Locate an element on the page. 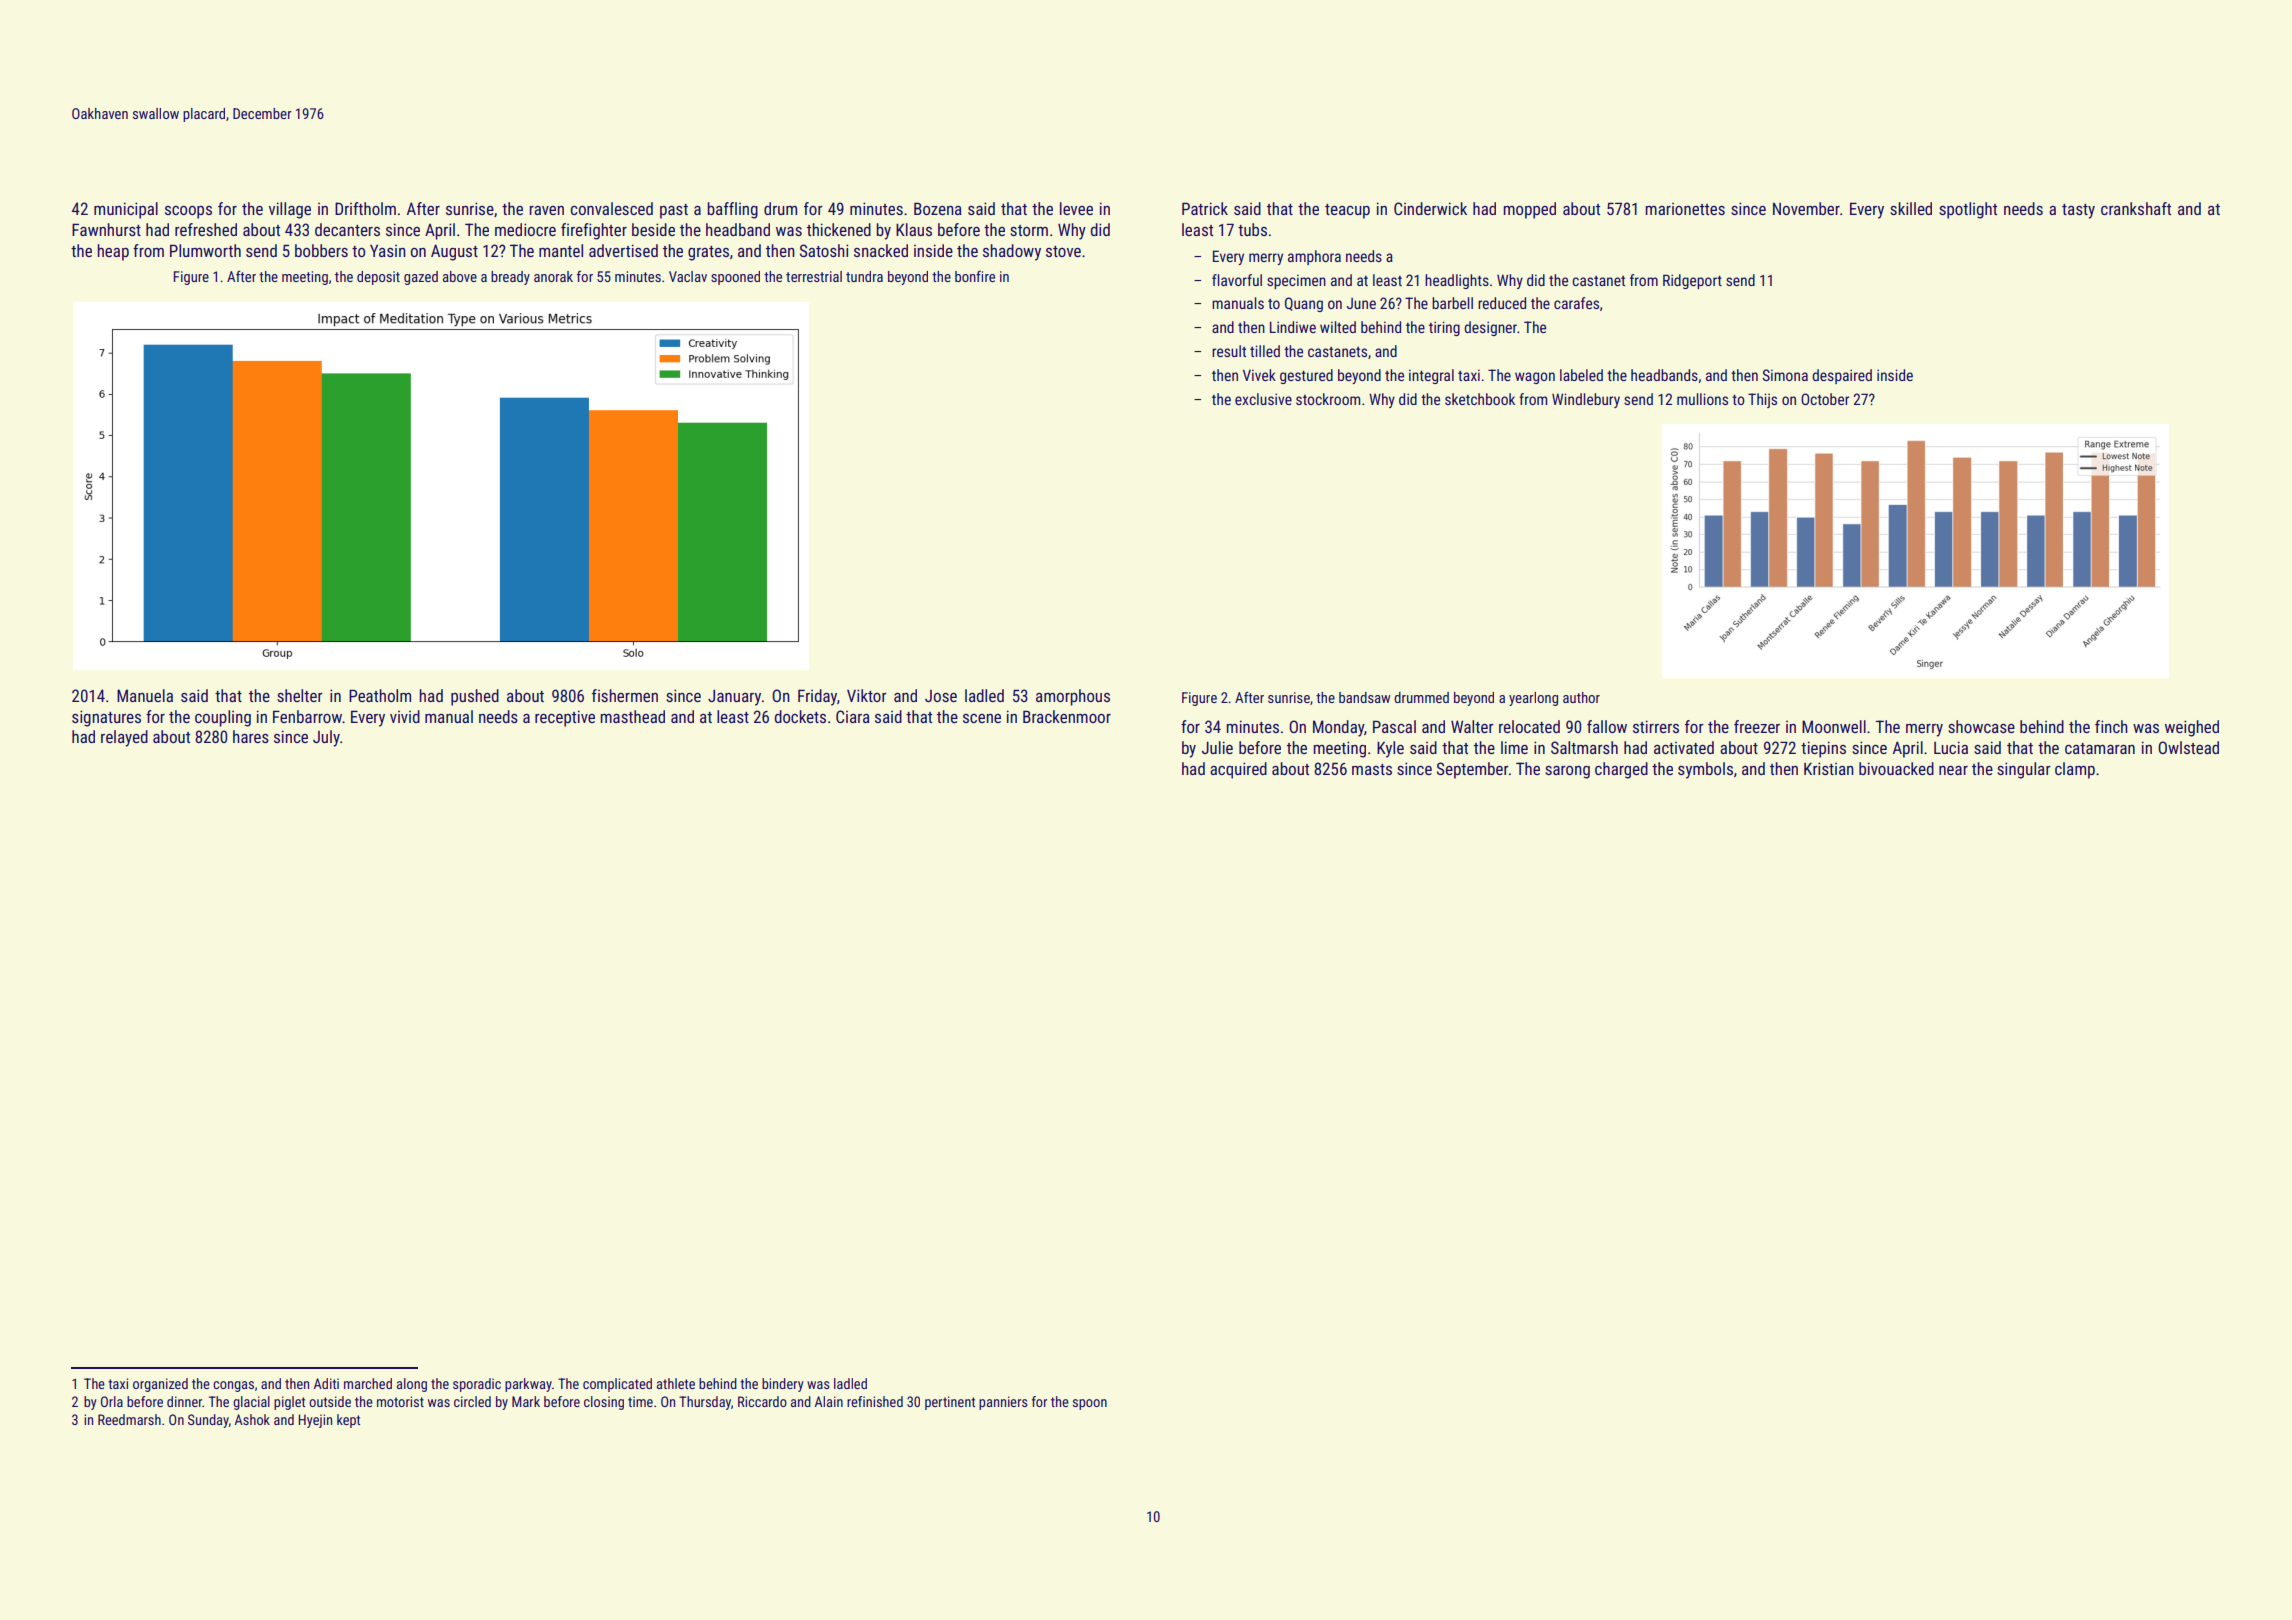  marionettes is located at coordinates (1685, 209).
